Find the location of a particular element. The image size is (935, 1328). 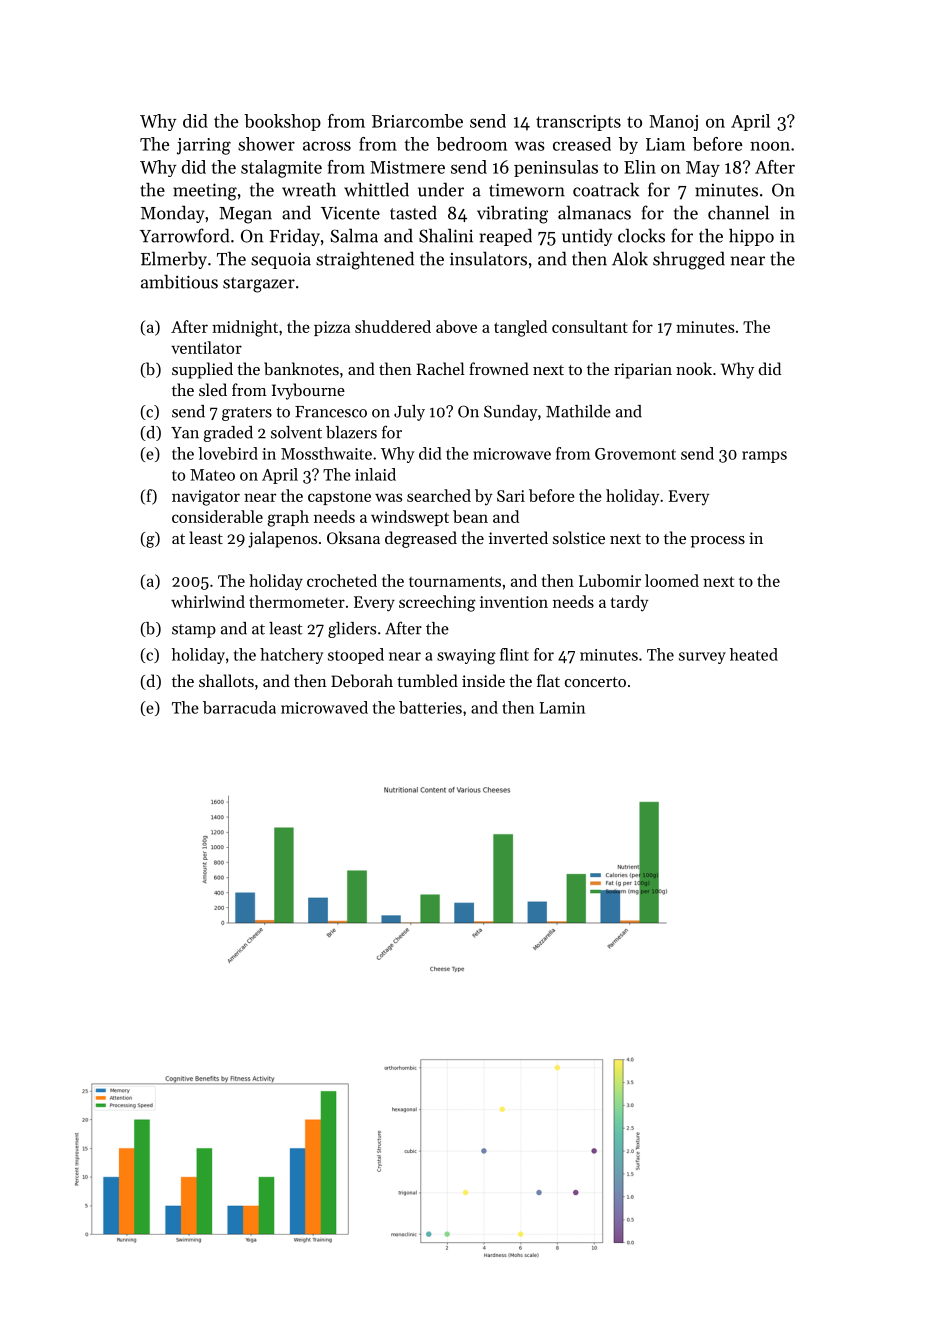

ramps is located at coordinates (764, 457).
